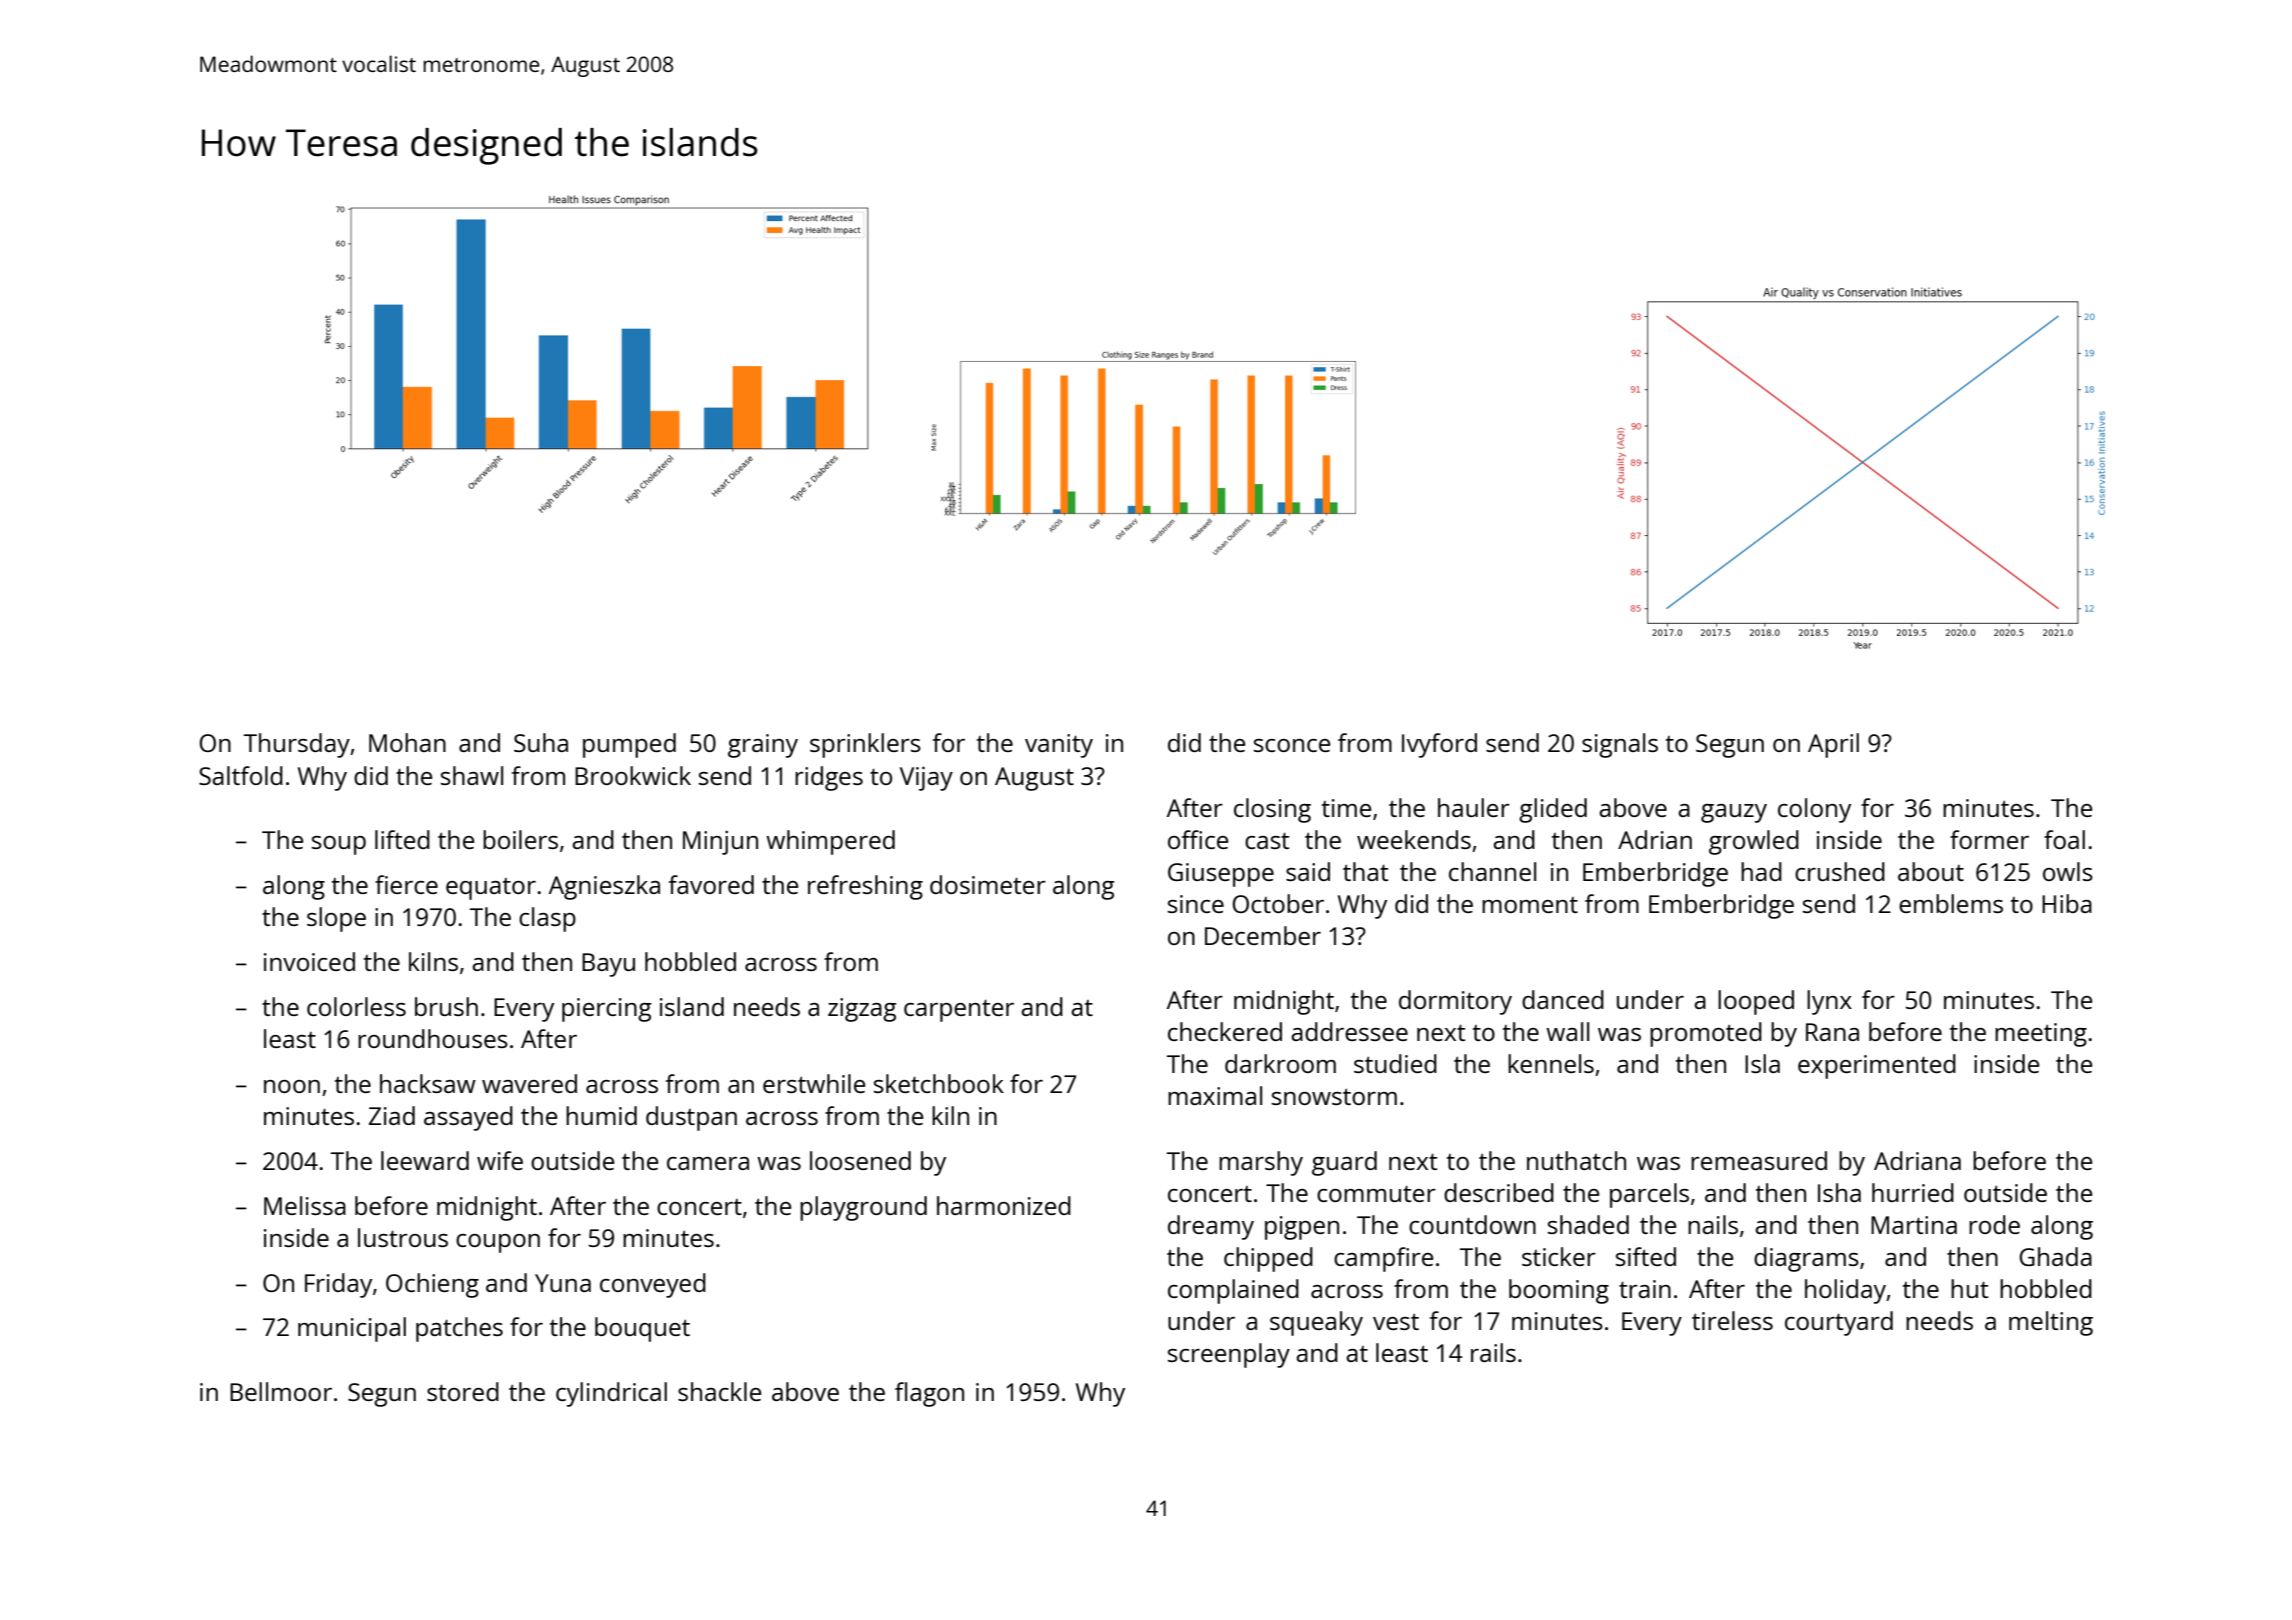 The width and height of the page is (2292, 1620). I want to click on piercing, so click(606, 1010).
